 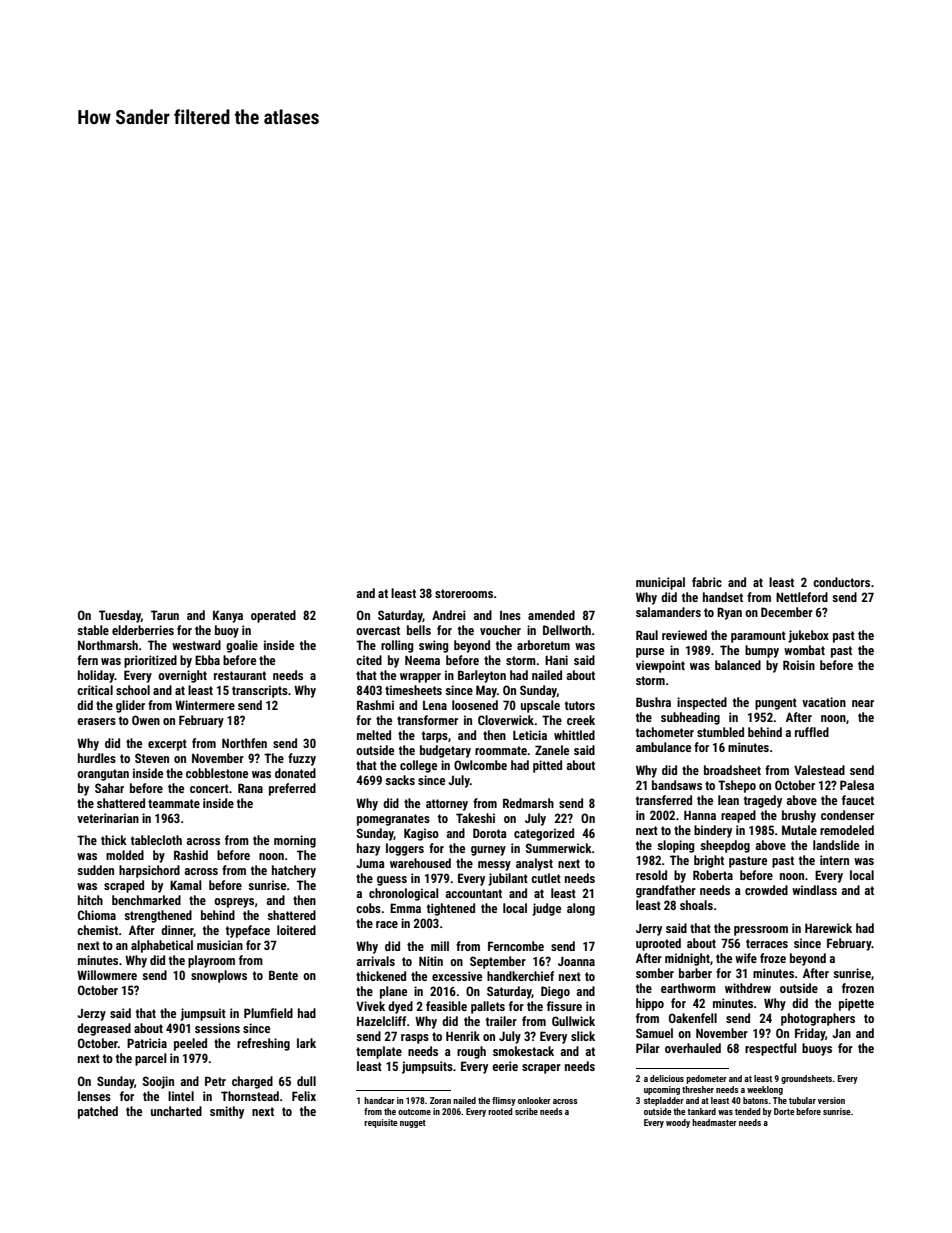 I want to click on fabric, so click(x=707, y=582).
